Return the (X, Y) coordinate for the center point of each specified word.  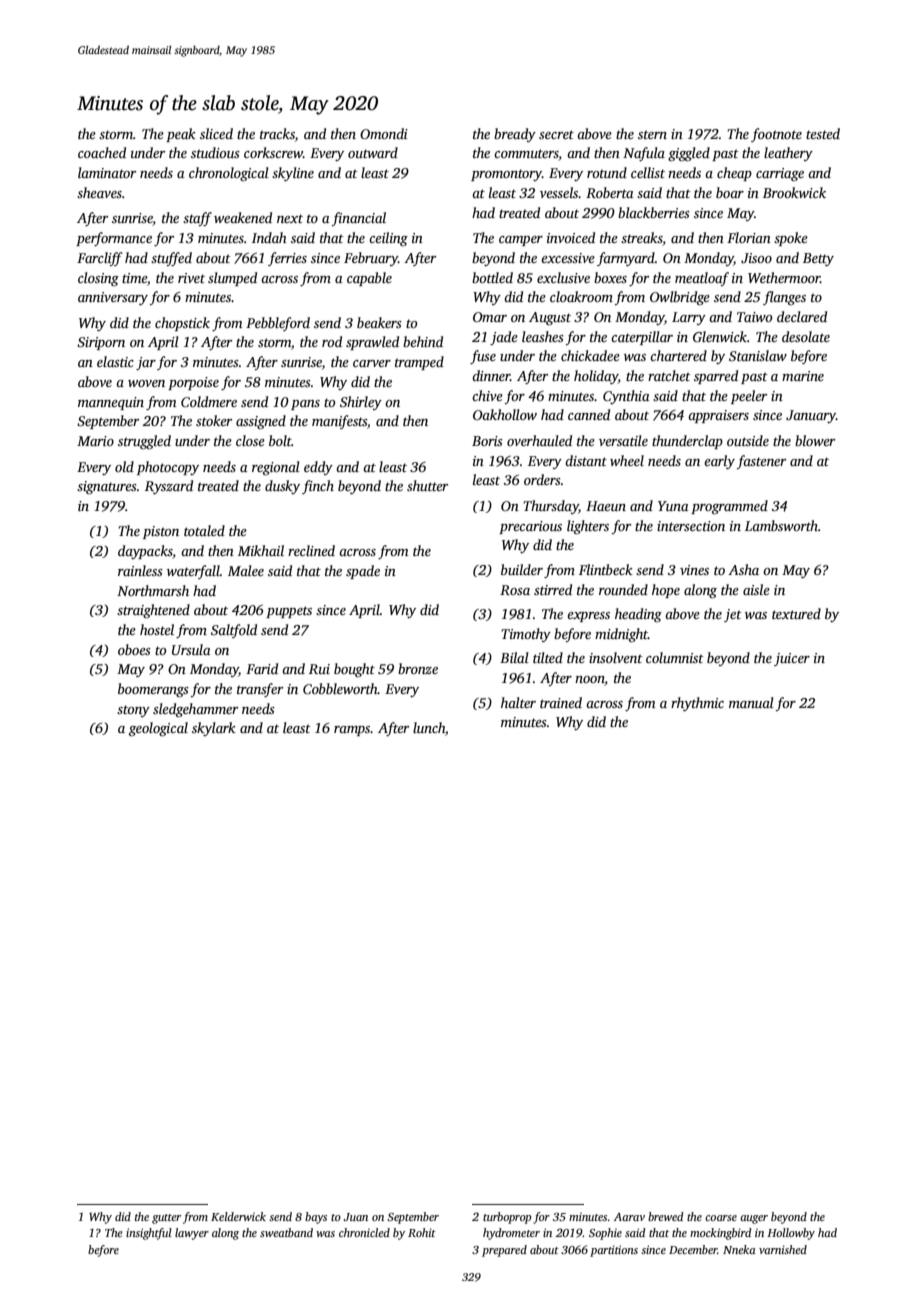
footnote (776, 135)
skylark (214, 729)
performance (114, 239)
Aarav (629, 1217)
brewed (666, 1216)
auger (754, 1219)
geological (158, 729)
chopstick (182, 324)
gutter (166, 1219)
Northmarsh (153, 590)
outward (373, 152)
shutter (427, 485)
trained (561, 702)
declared (802, 316)
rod (332, 341)
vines (694, 570)
